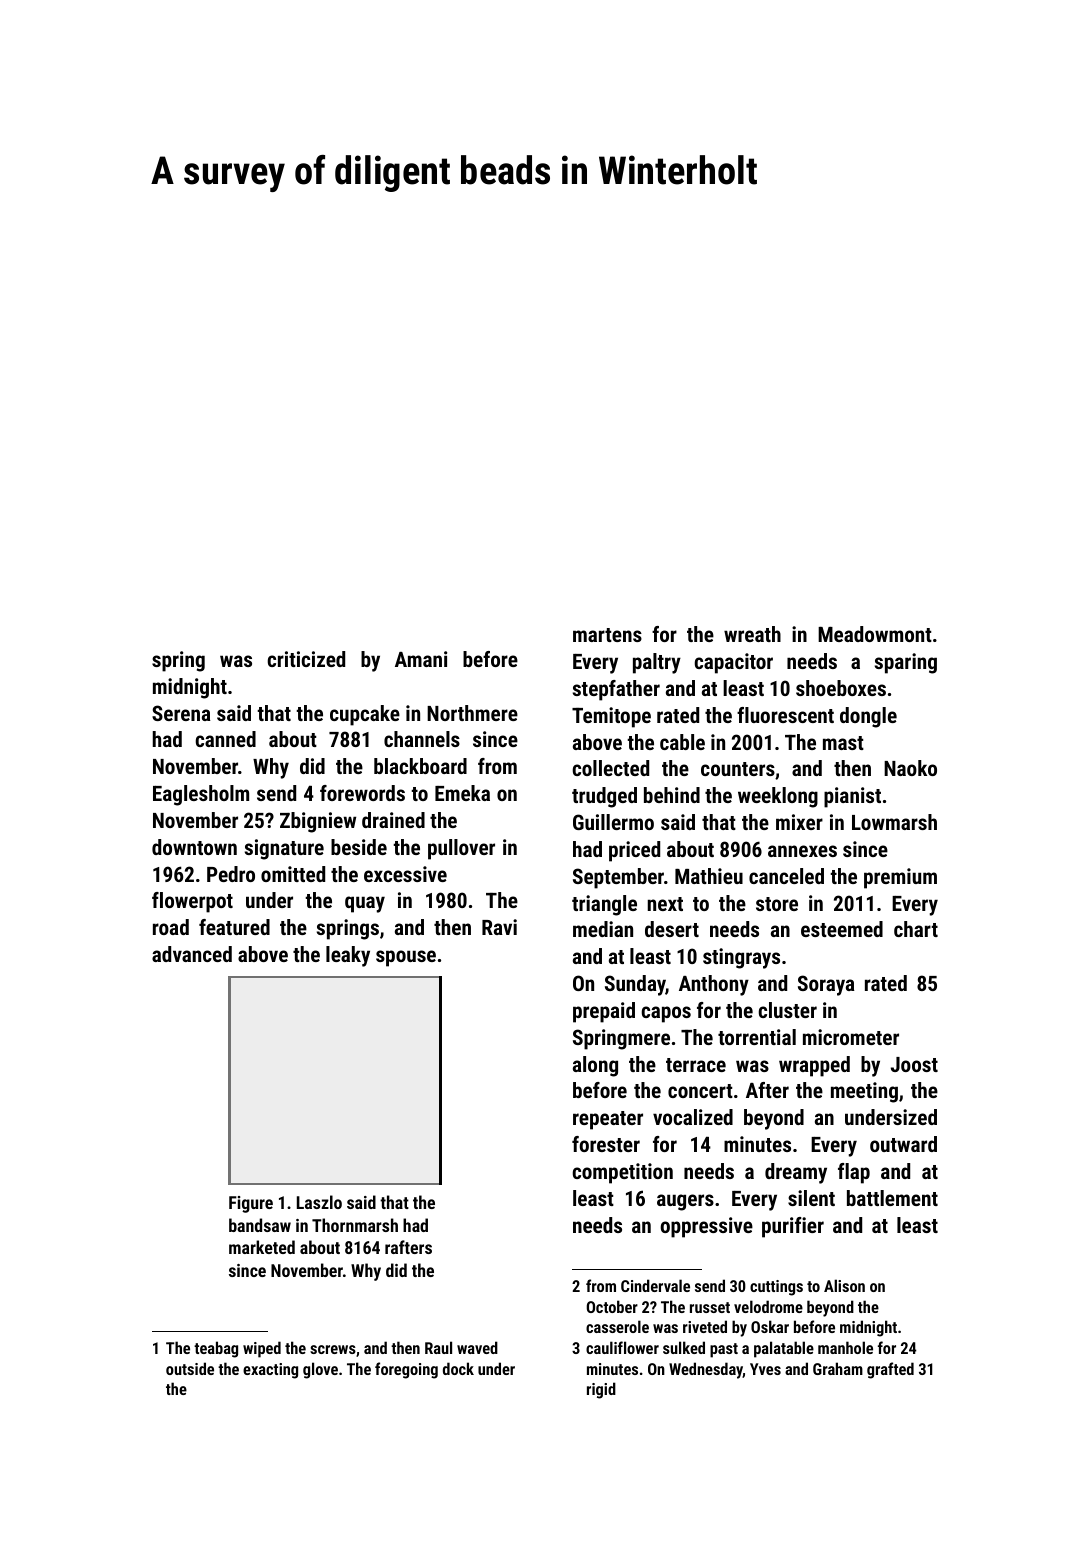  I want to click on concert, so click(700, 1091).
